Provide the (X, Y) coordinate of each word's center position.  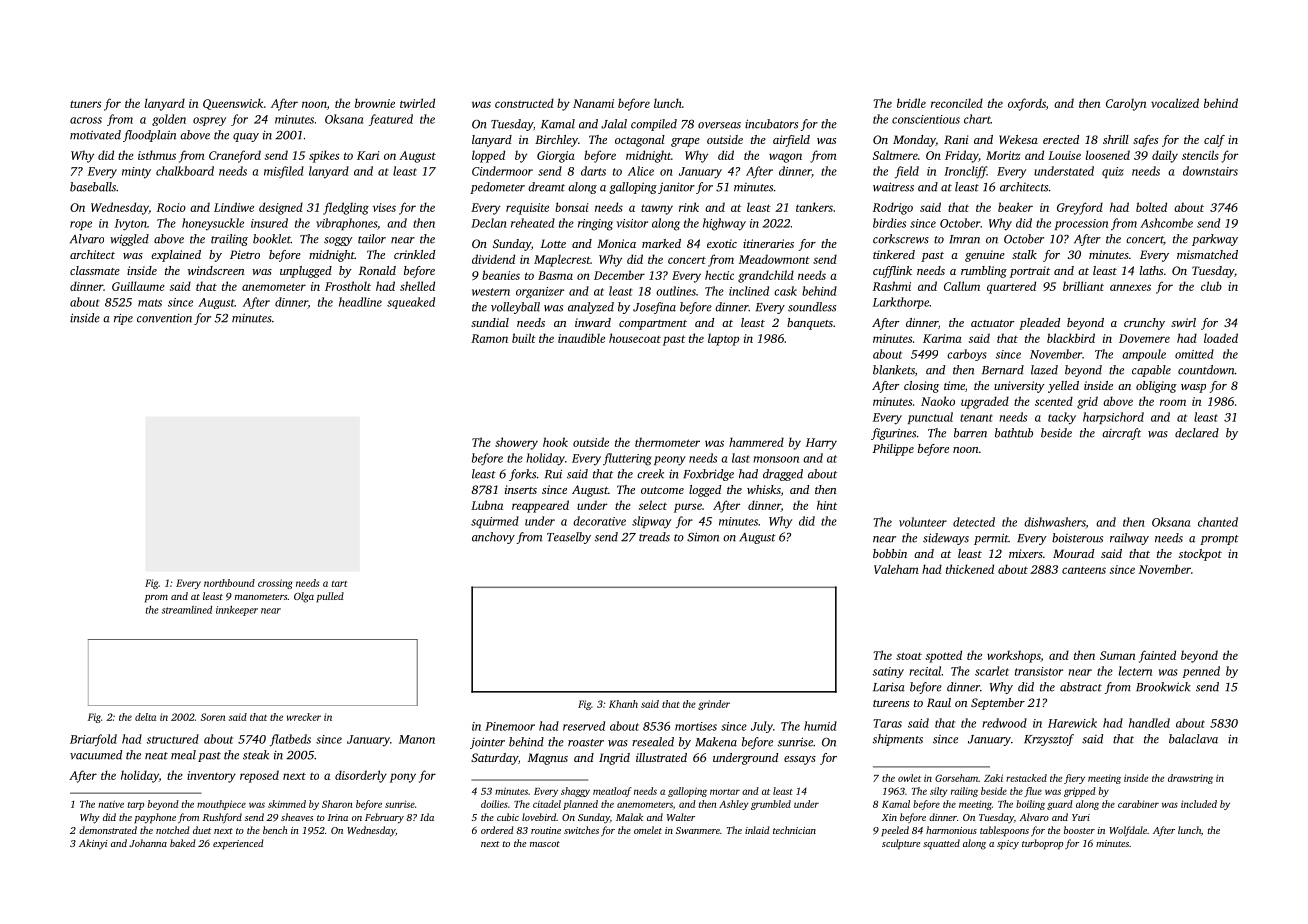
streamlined (187, 610)
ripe (123, 319)
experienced (238, 844)
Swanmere (698, 830)
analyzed (591, 308)
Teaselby (569, 538)
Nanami (593, 103)
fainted (1157, 656)
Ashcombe (1166, 223)
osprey (209, 121)
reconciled (957, 103)
